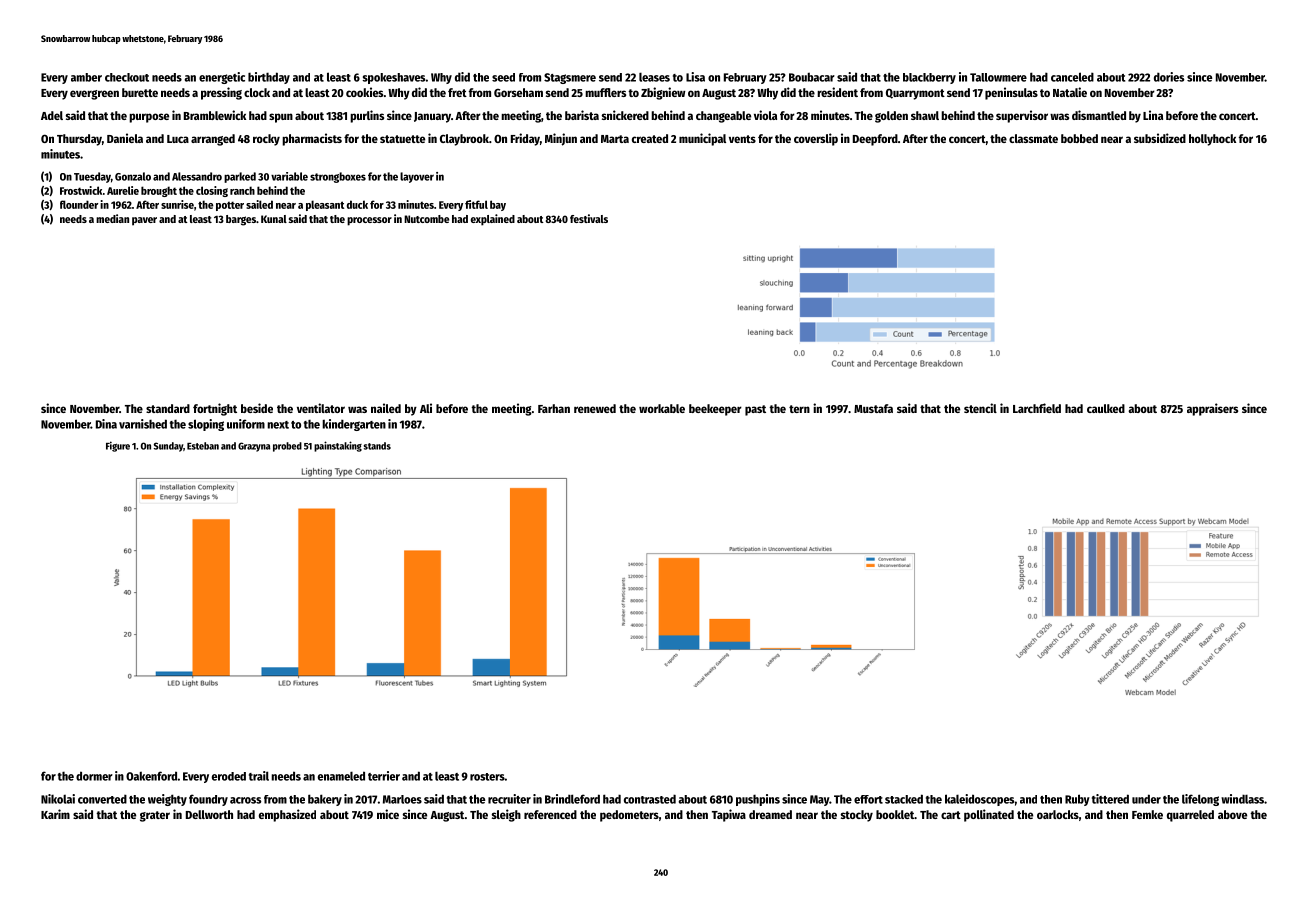 Image resolution: width=1308 pixels, height=924 pixels. What do you see at coordinates (487, 777) in the screenshot?
I see `rosters` at bounding box center [487, 777].
